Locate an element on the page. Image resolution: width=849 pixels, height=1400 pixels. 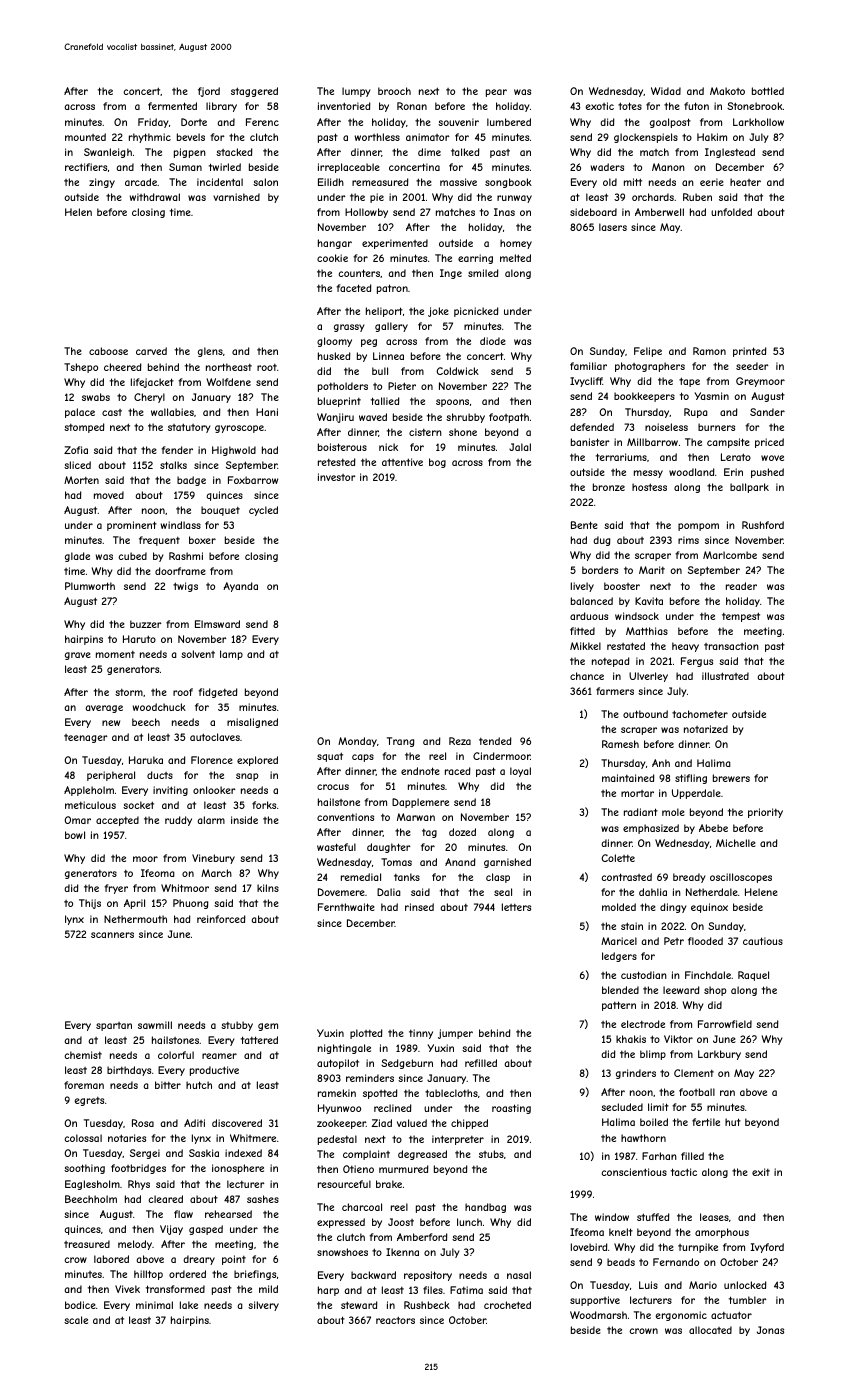
investor is located at coordinates (337, 477).
